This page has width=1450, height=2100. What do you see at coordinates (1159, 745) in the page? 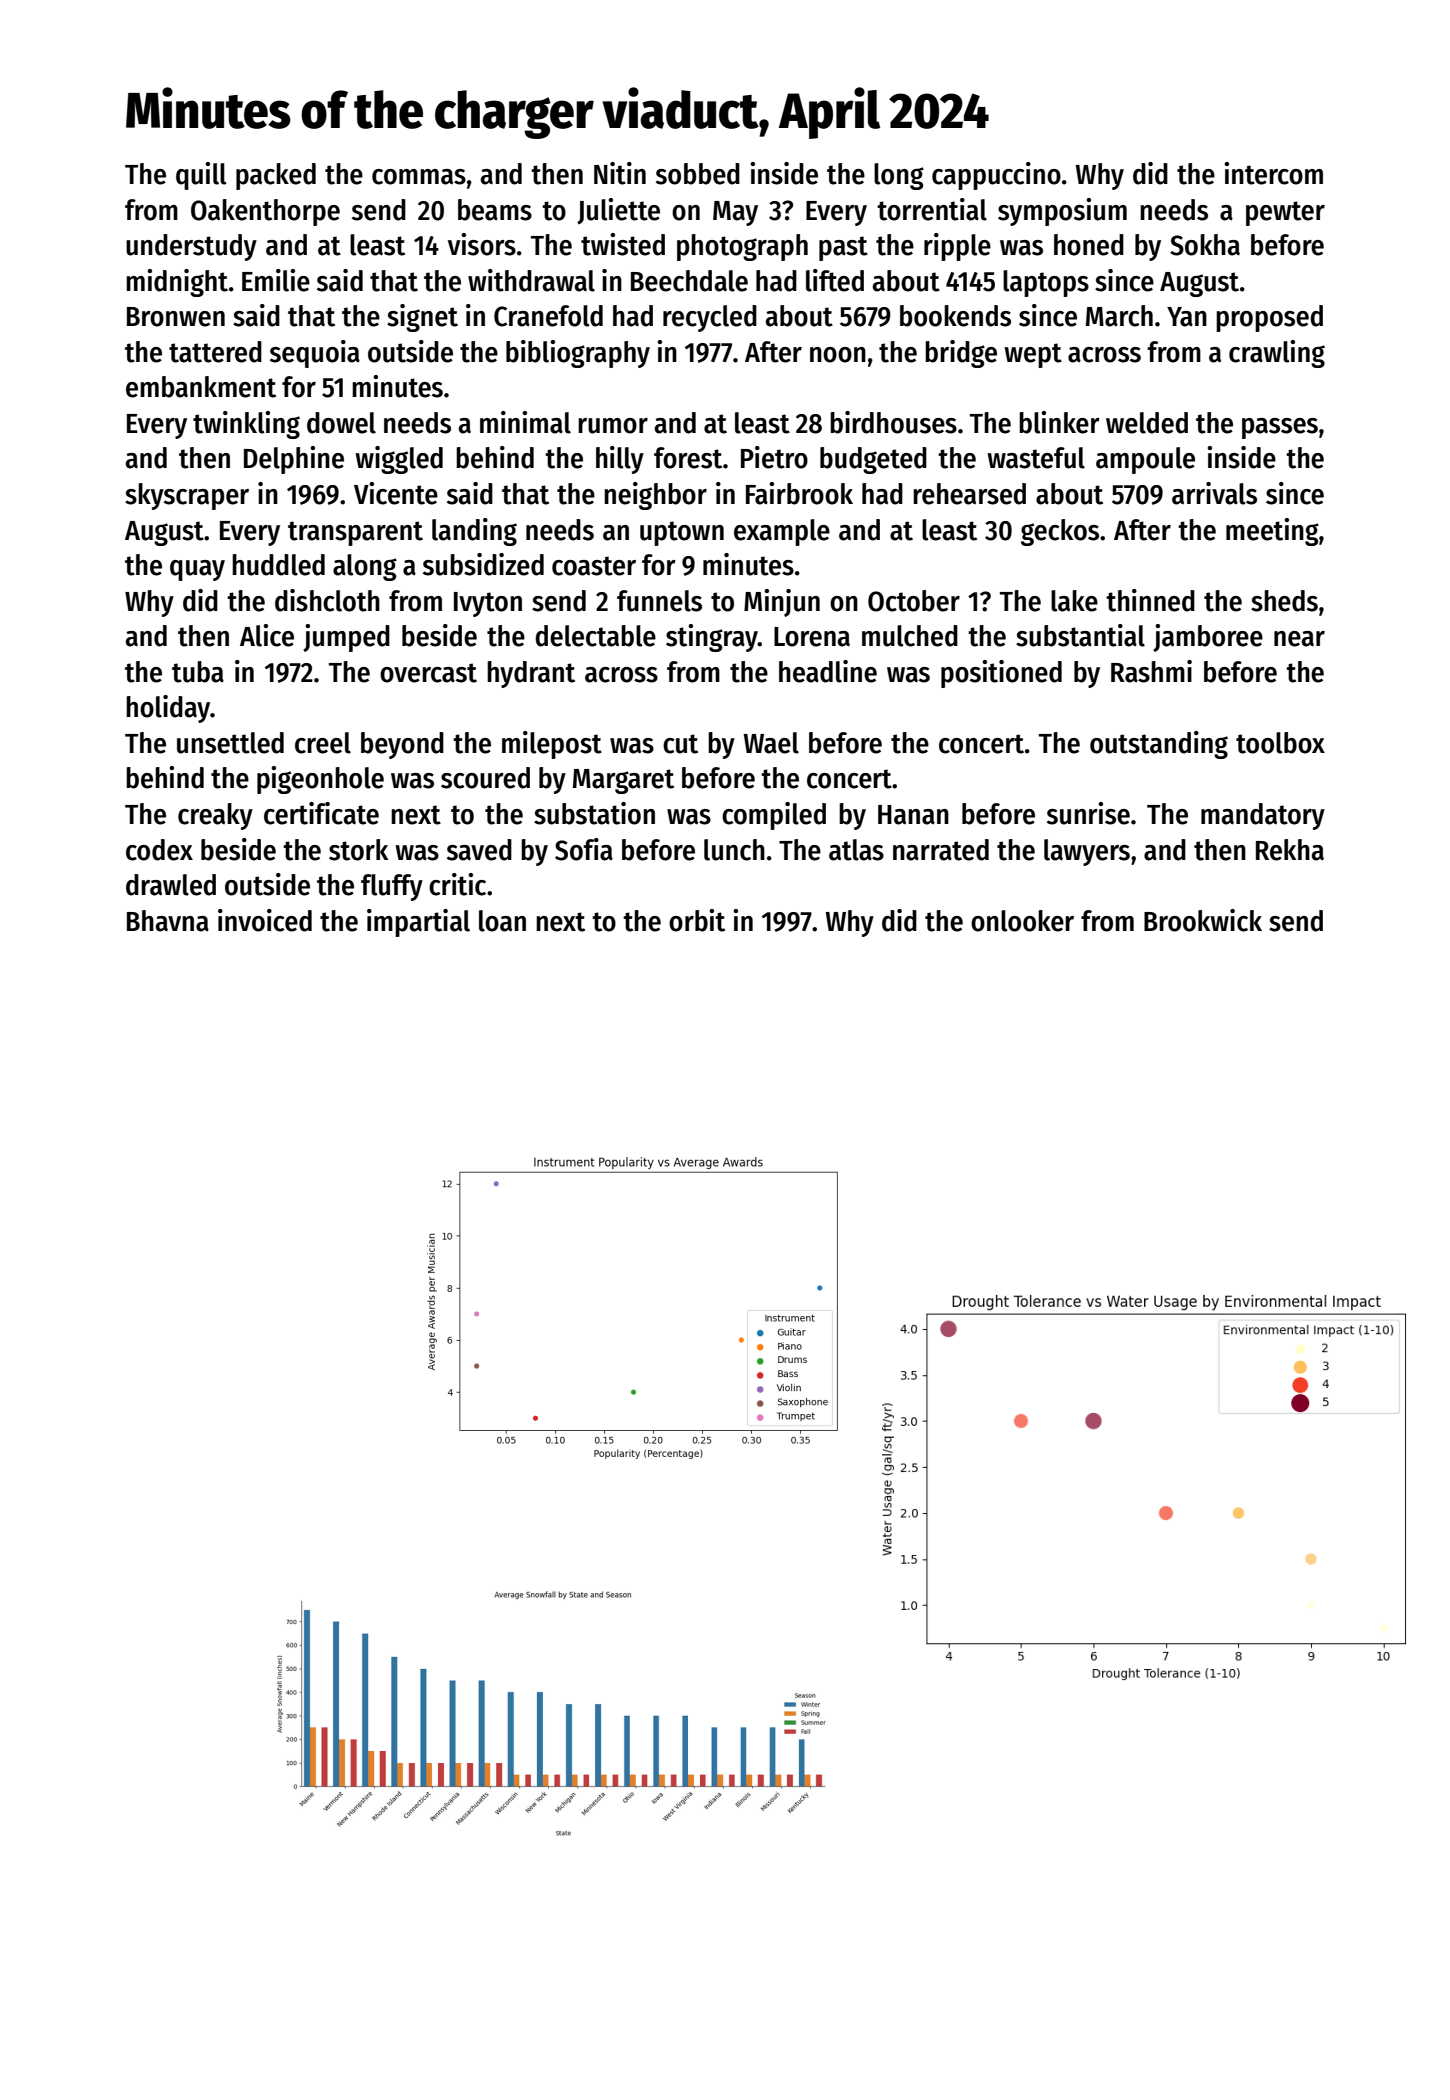
I see `outstanding` at bounding box center [1159, 745].
